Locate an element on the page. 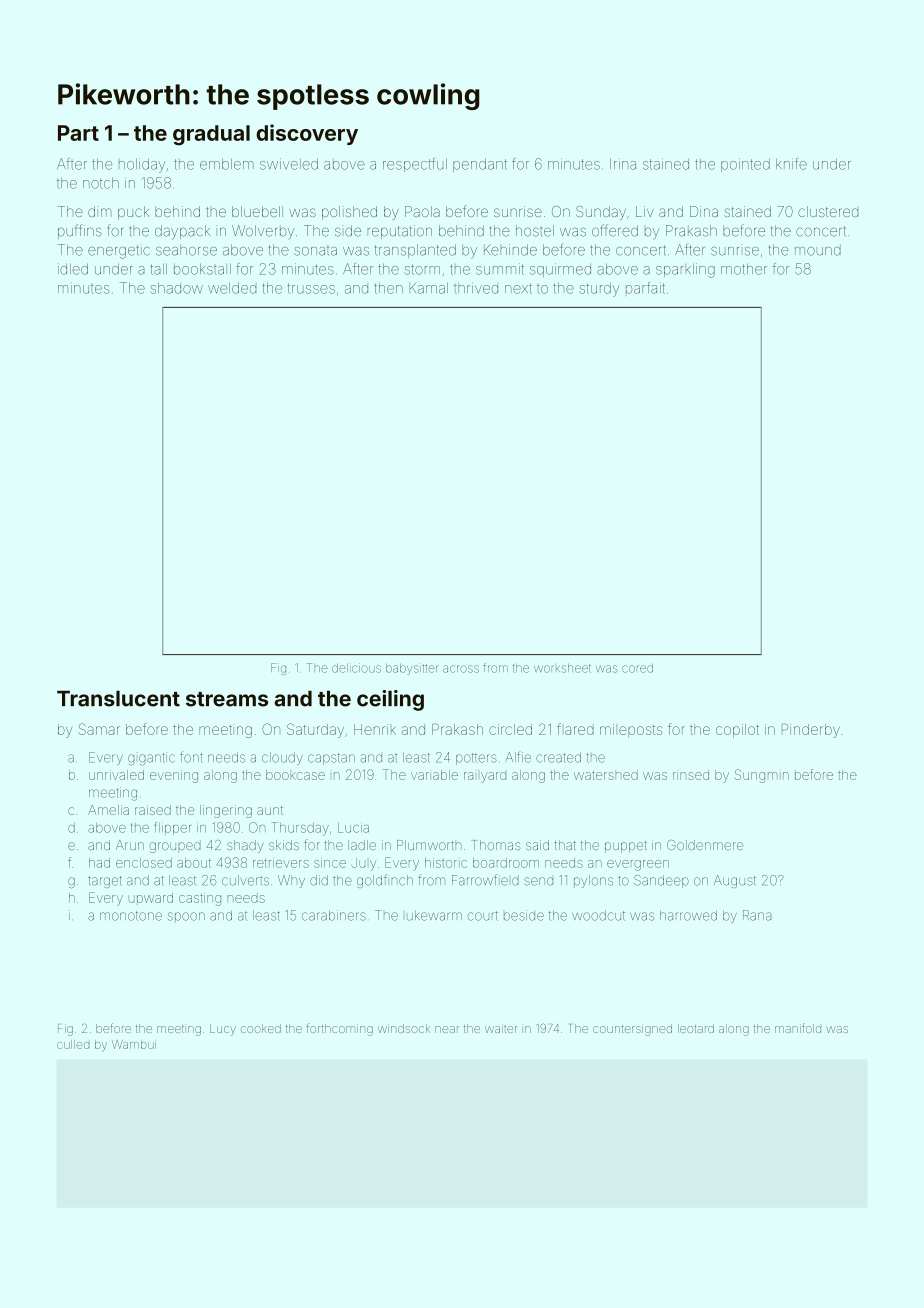  pointed is located at coordinates (745, 165).
